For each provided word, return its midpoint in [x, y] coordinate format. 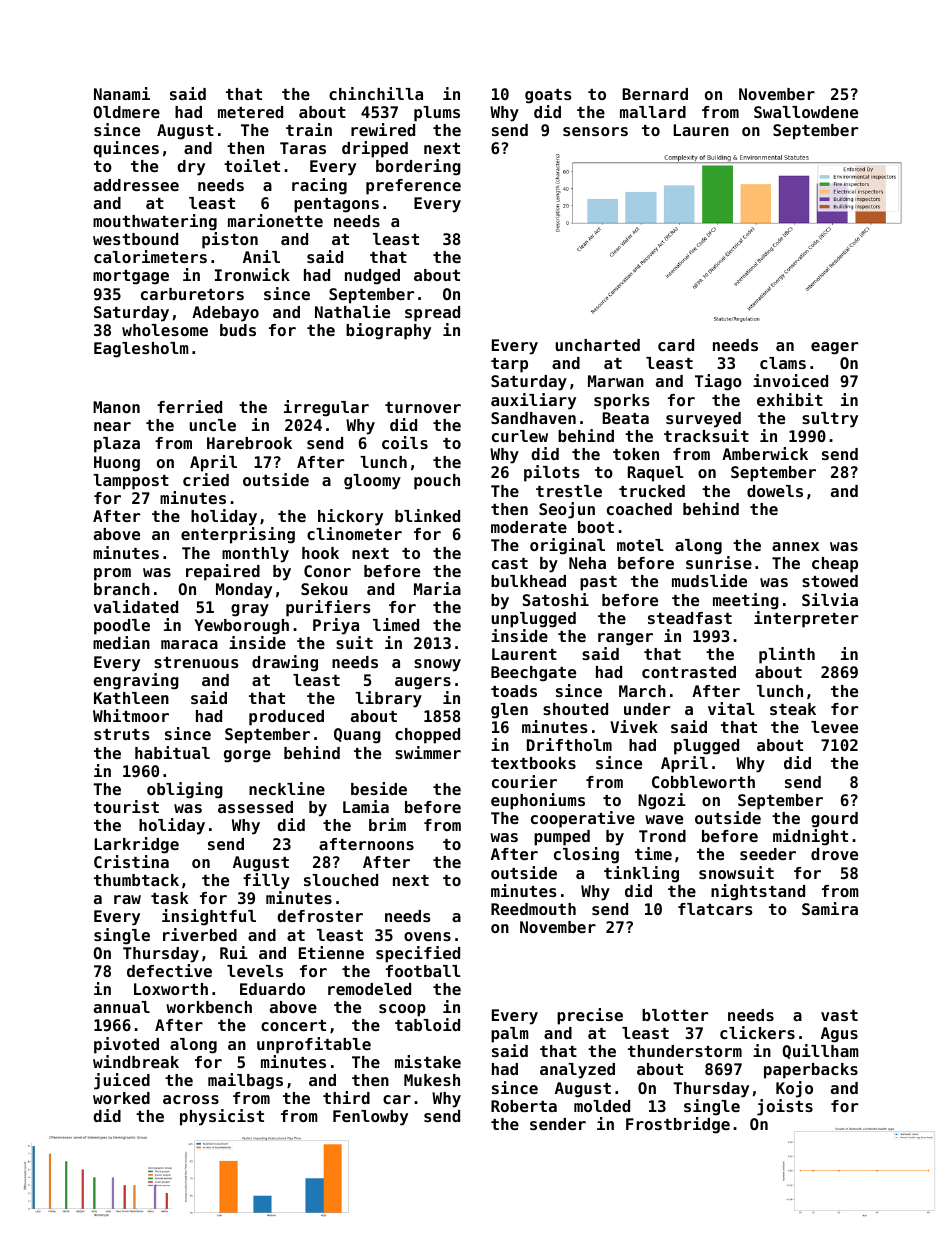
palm [510, 1035]
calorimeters [150, 256]
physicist [222, 1117]
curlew [520, 436]
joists [785, 1107]
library [388, 699]
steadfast [690, 618]
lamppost [131, 482]
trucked [652, 491]
